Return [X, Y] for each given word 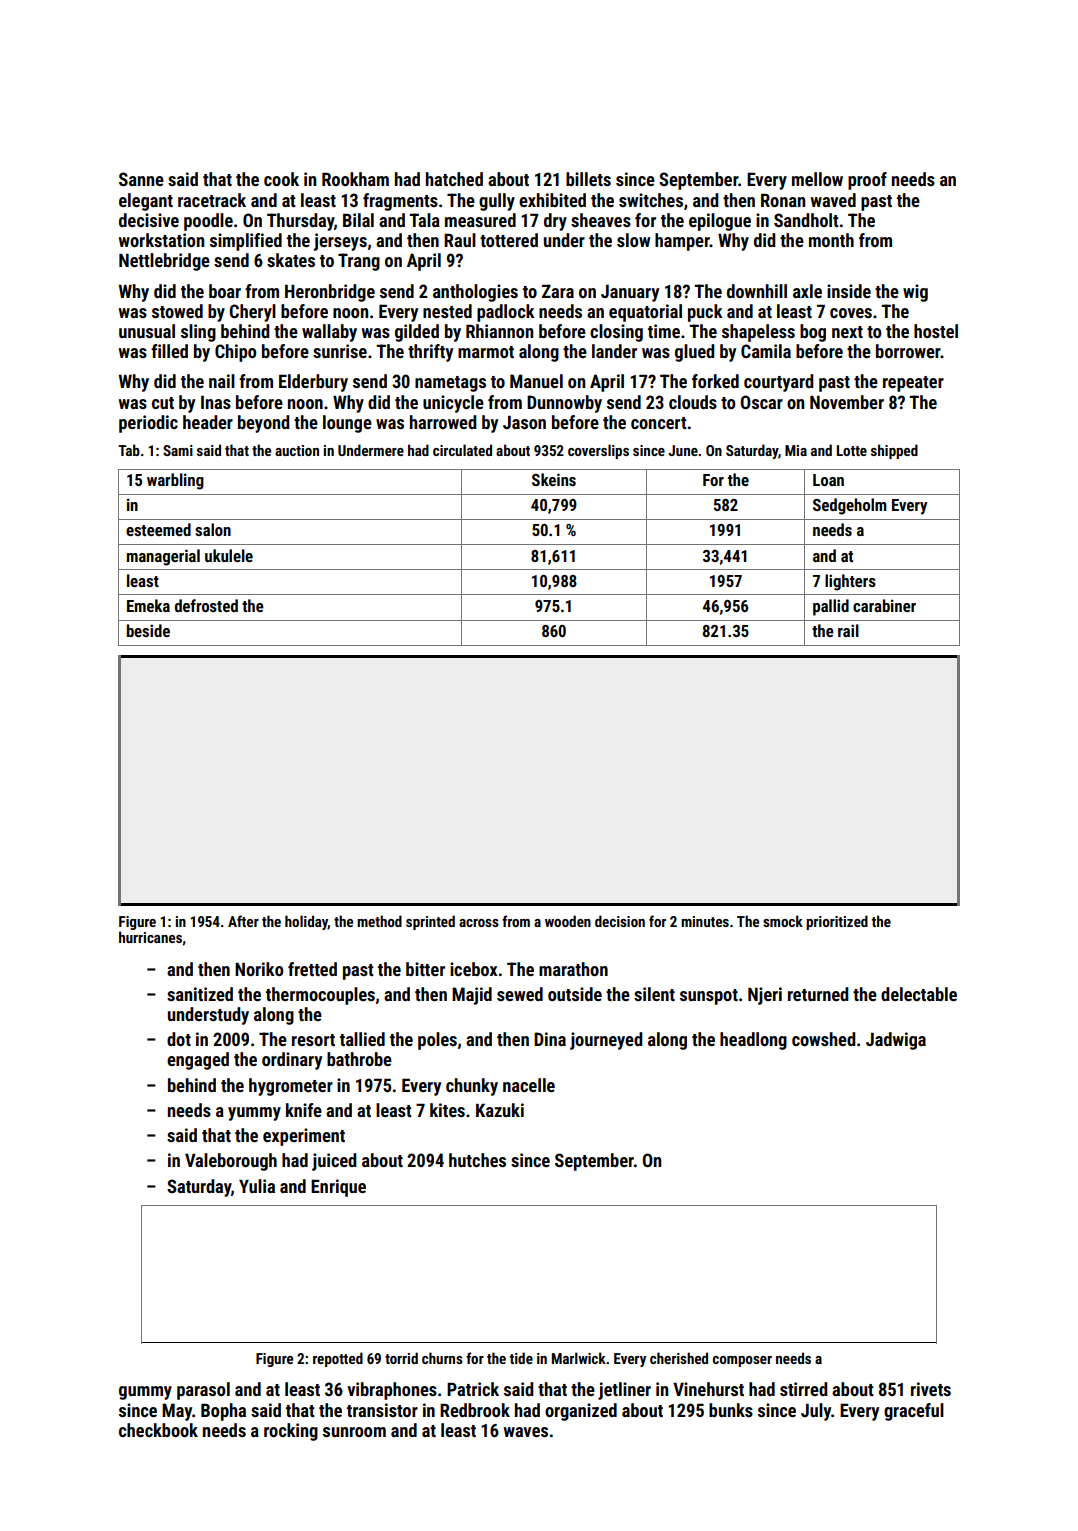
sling [198, 333]
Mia [796, 450]
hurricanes [150, 937]
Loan [828, 480]
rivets [931, 1389]
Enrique [338, 1188]
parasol [203, 1391]
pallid [831, 607]
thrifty [430, 353]
